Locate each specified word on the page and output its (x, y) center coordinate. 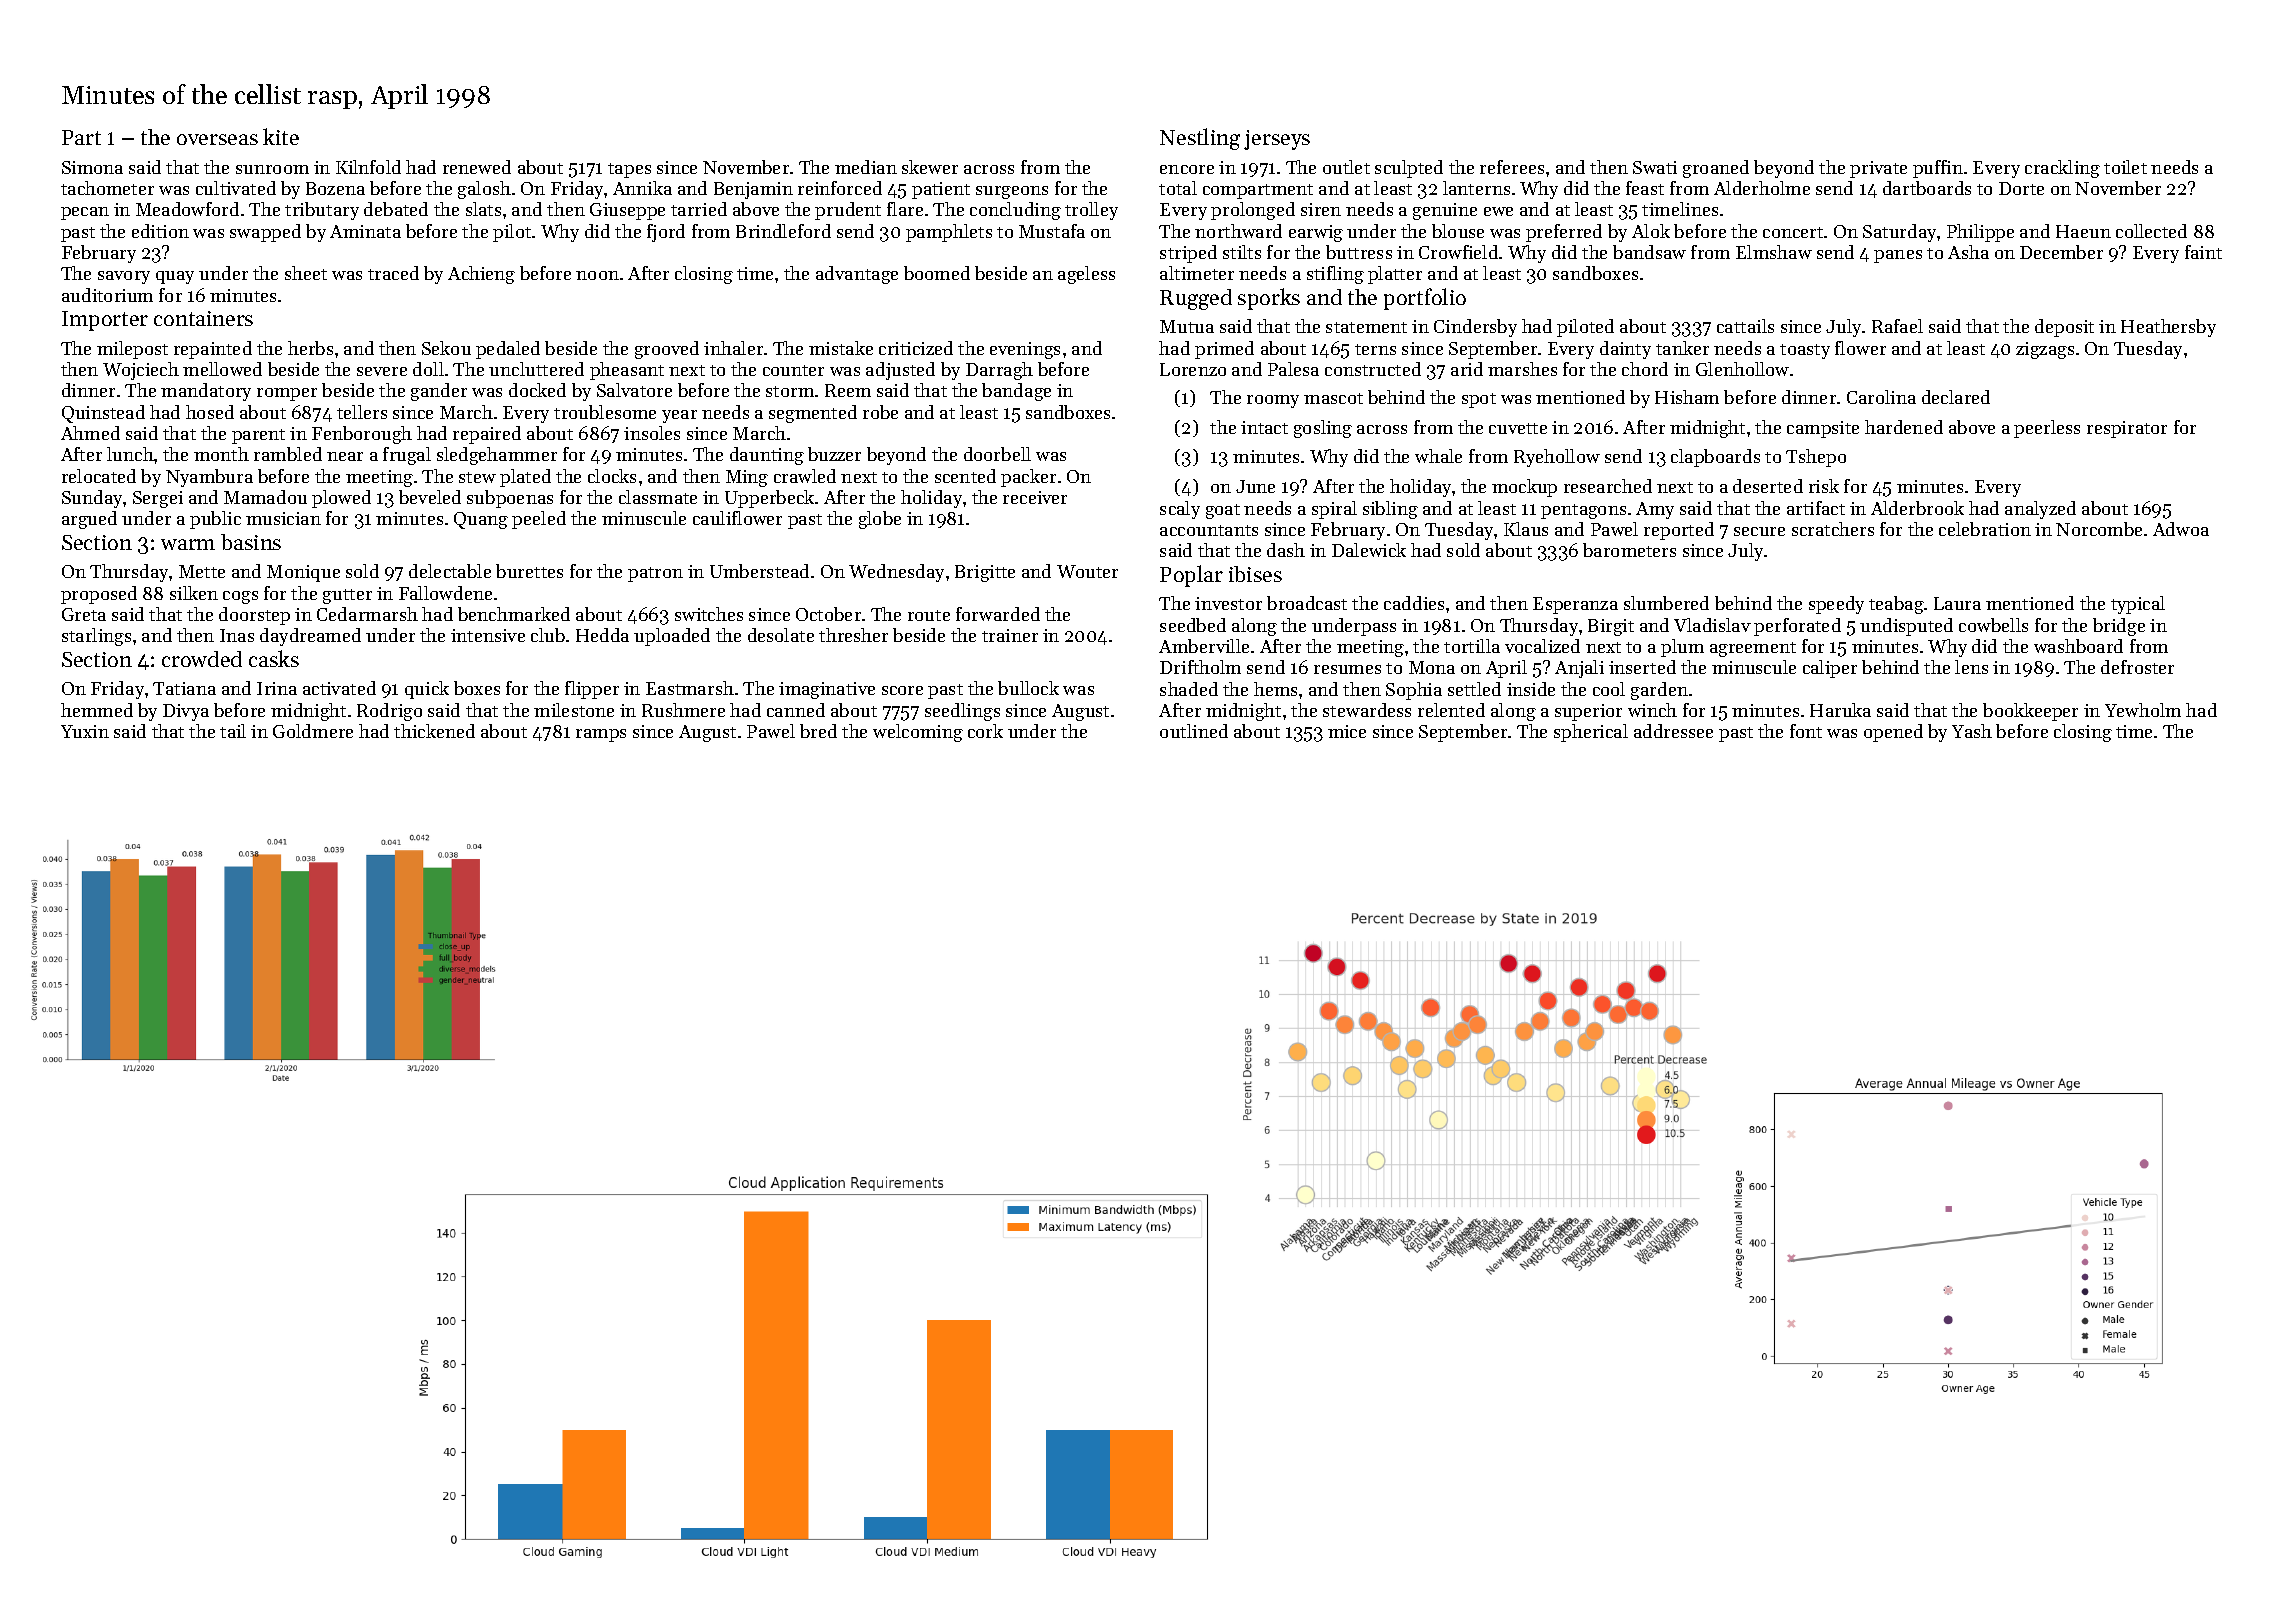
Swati (1655, 167)
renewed (477, 167)
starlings (96, 637)
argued (89, 520)
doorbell (997, 454)
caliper (1830, 669)
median (866, 167)
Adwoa (2181, 529)
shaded (1189, 689)
